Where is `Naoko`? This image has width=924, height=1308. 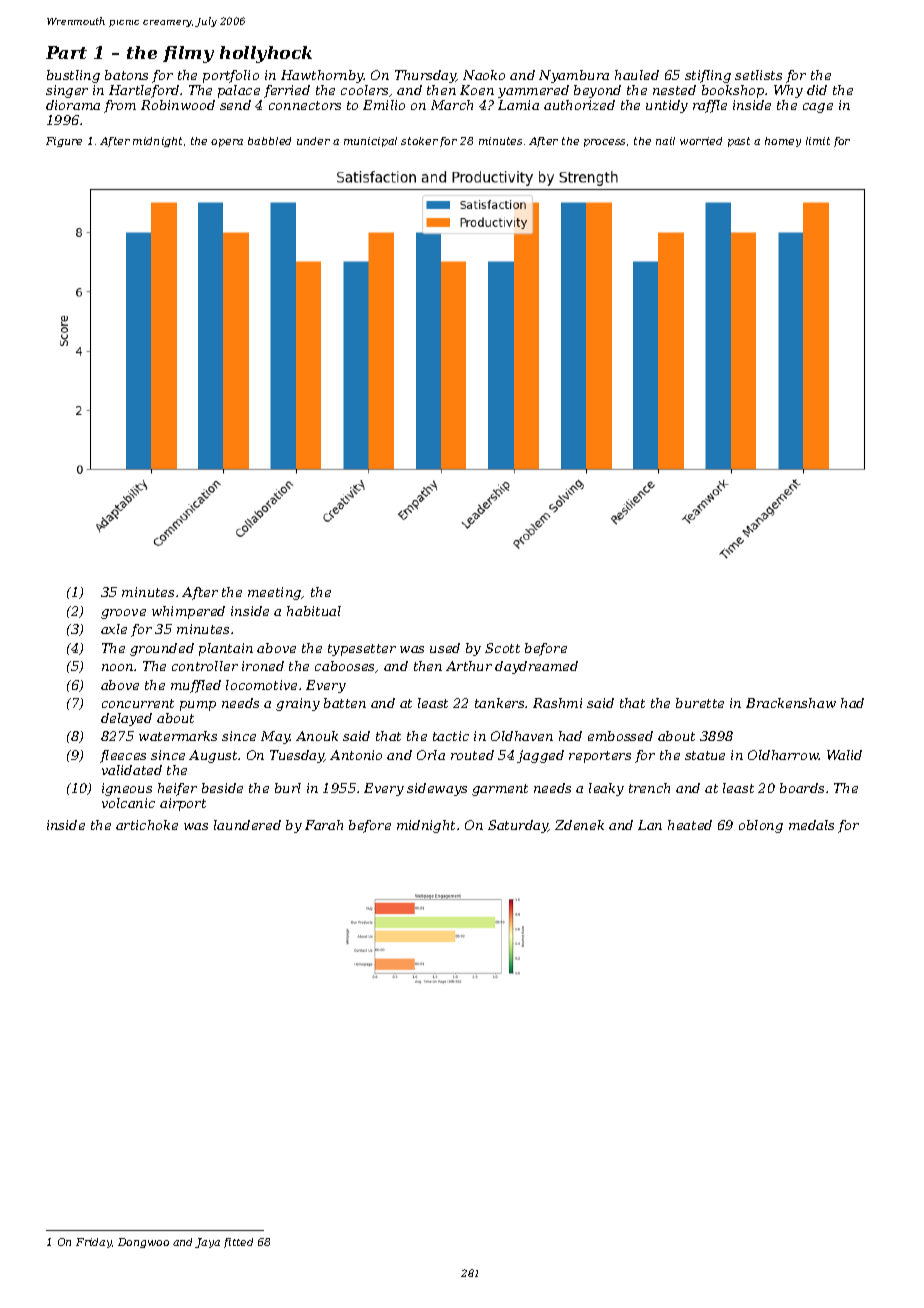
Naoko is located at coordinates (484, 75).
